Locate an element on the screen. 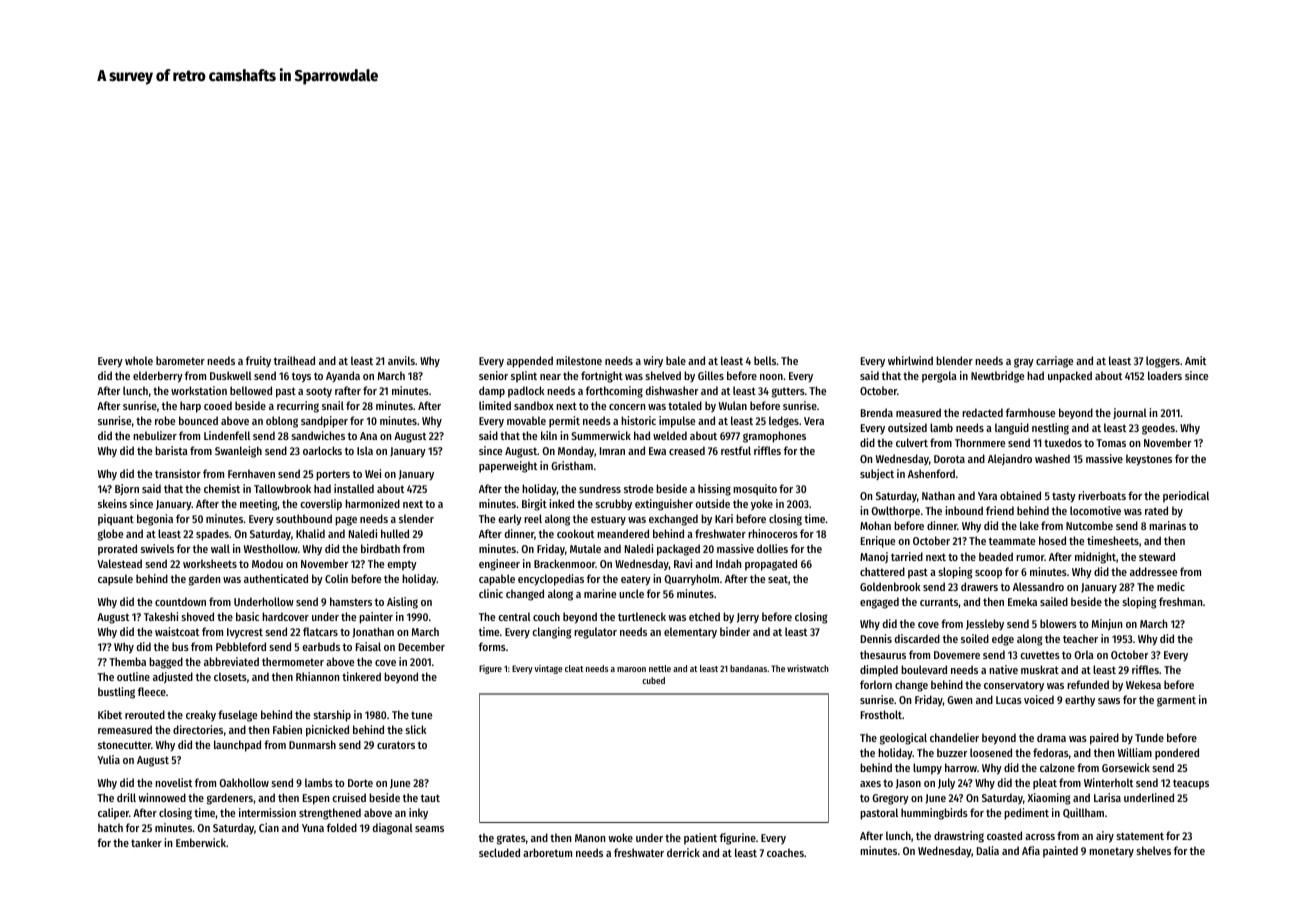 This screenshot has width=1308, height=924. Orla is located at coordinates (1084, 654).
